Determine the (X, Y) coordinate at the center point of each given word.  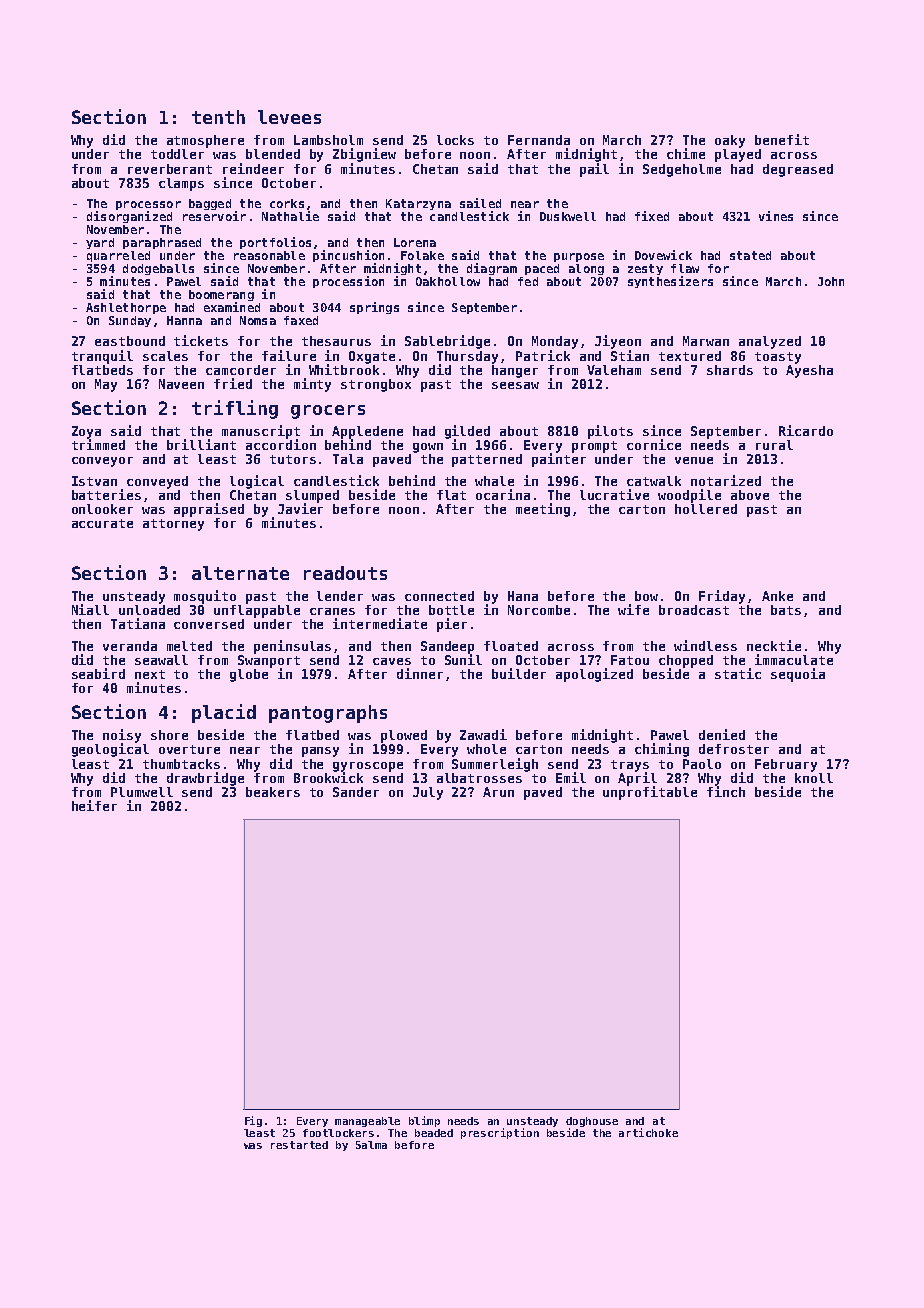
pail (594, 170)
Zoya (86, 432)
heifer (94, 805)
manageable (367, 1122)
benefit (782, 139)
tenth (218, 117)
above (750, 495)
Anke (777, 596)
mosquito (205, 597)
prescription (500, 1133)
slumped (312, 496)
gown (428, 448)
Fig (253, 1121)
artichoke (648, 1132)
